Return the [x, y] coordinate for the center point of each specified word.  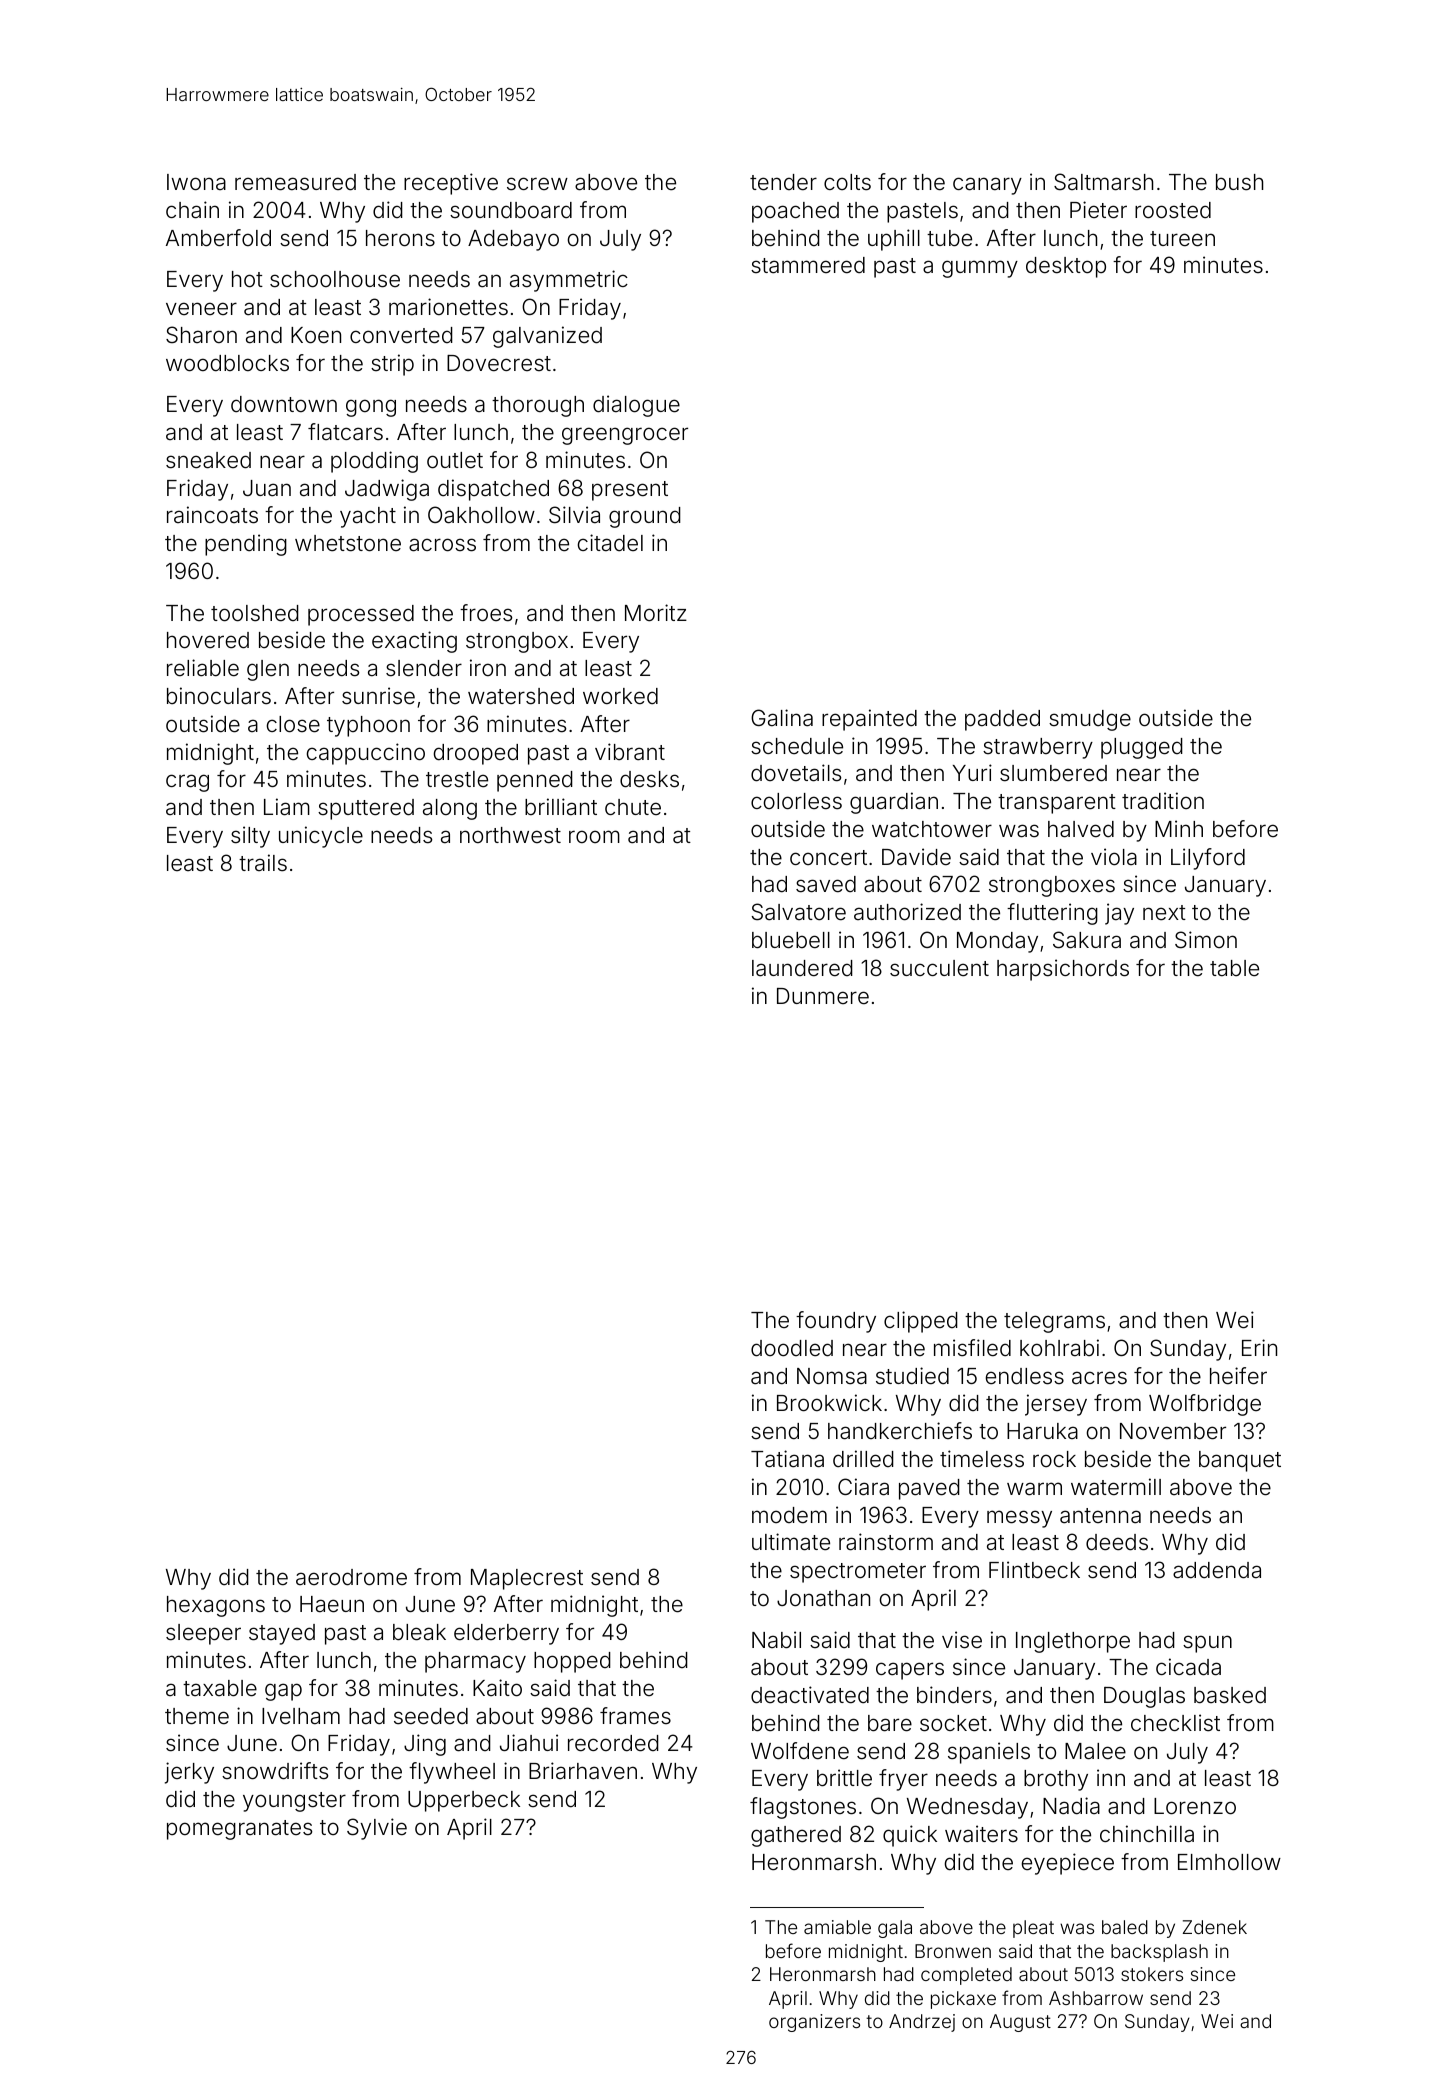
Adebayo [513, 240]
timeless [982, 1459]
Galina [782, 718]
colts [847, 182]
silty [250, 837]
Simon [1206, 940]
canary [987, 186]
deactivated [810, 1695]
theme [197, 1716]
